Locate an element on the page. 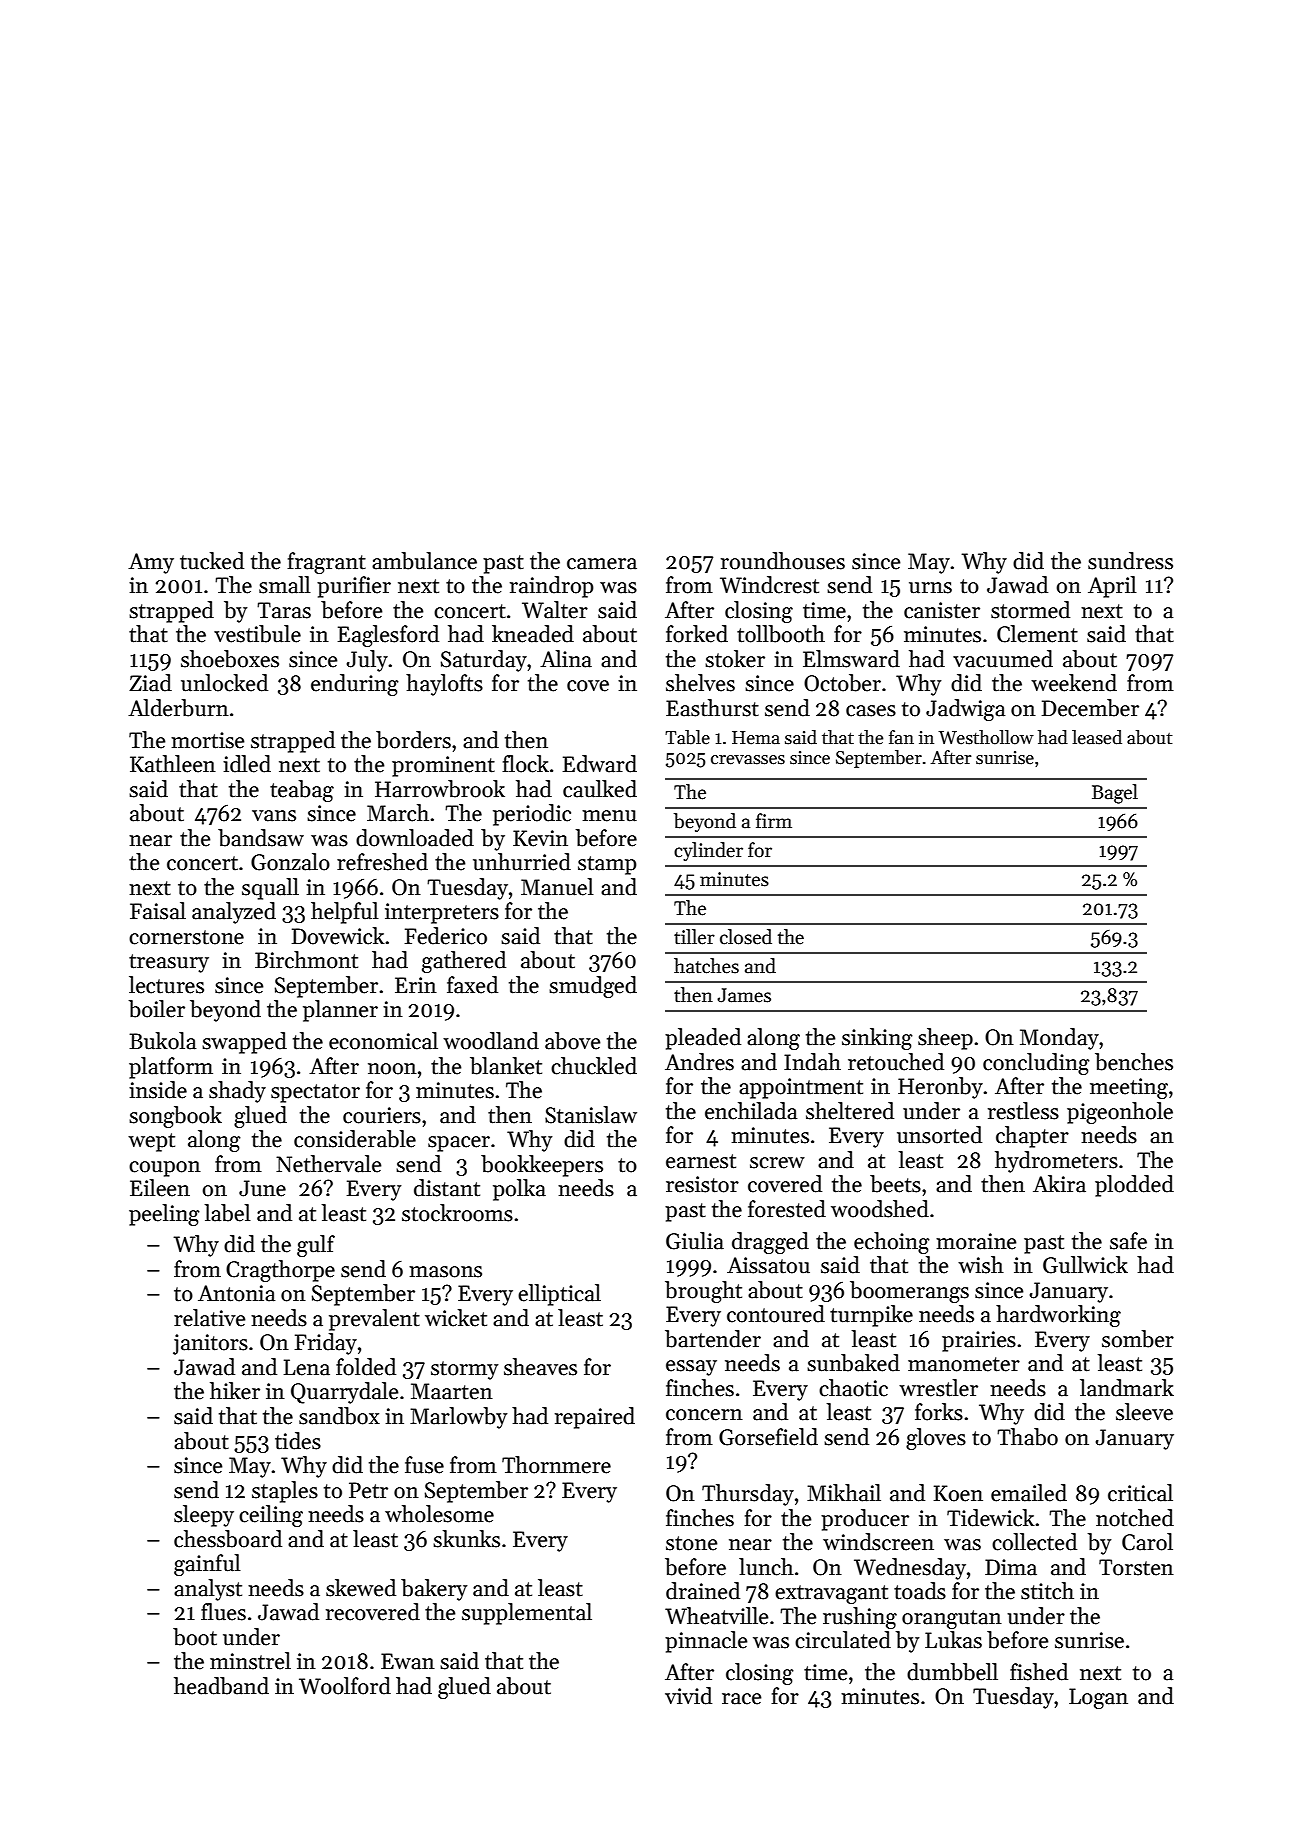  couriers is located at coordinates (382, 1115).
